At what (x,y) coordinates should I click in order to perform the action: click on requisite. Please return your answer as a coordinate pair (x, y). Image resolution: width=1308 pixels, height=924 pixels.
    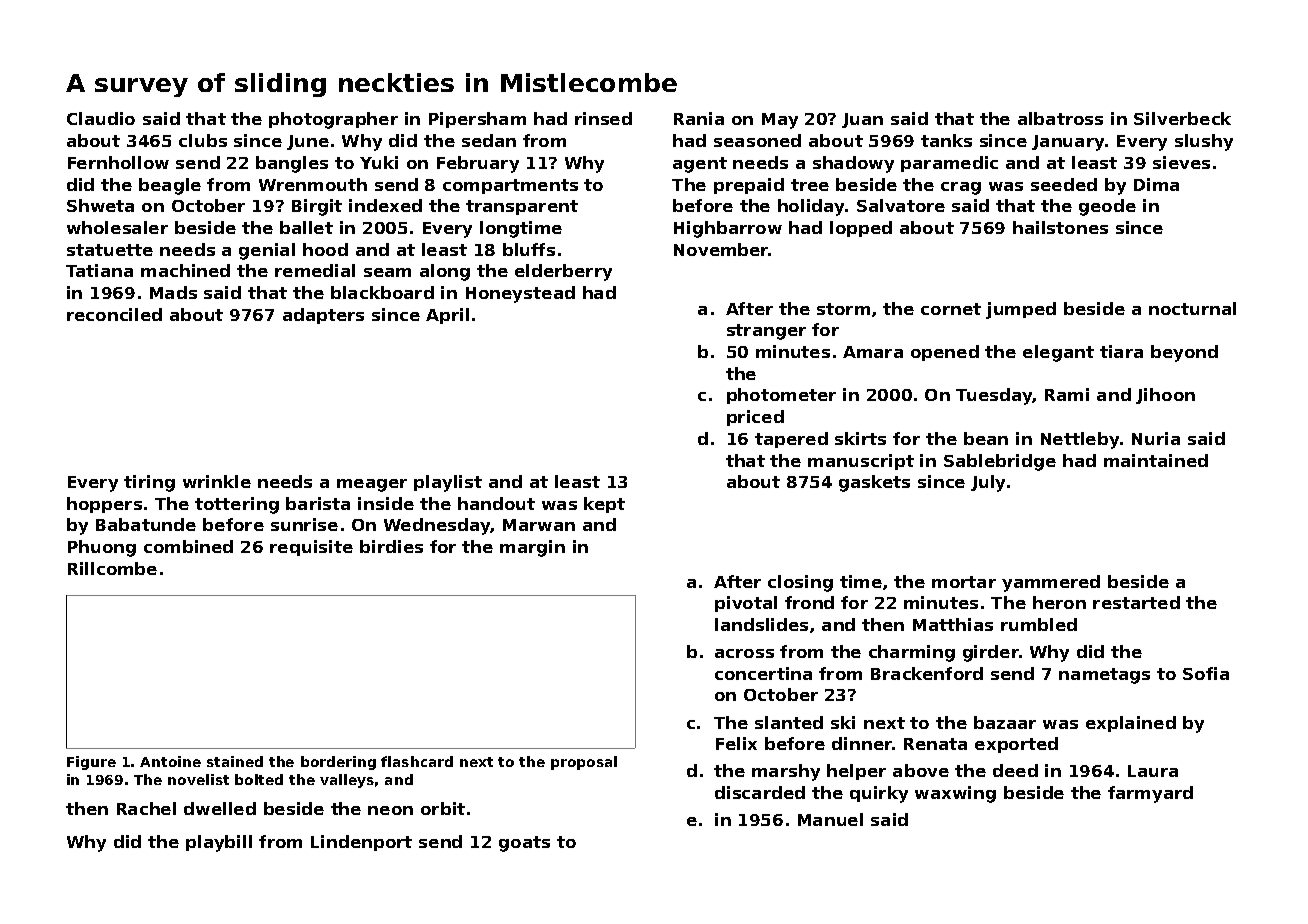
    Looking at the image, I should click on (311, 548).
